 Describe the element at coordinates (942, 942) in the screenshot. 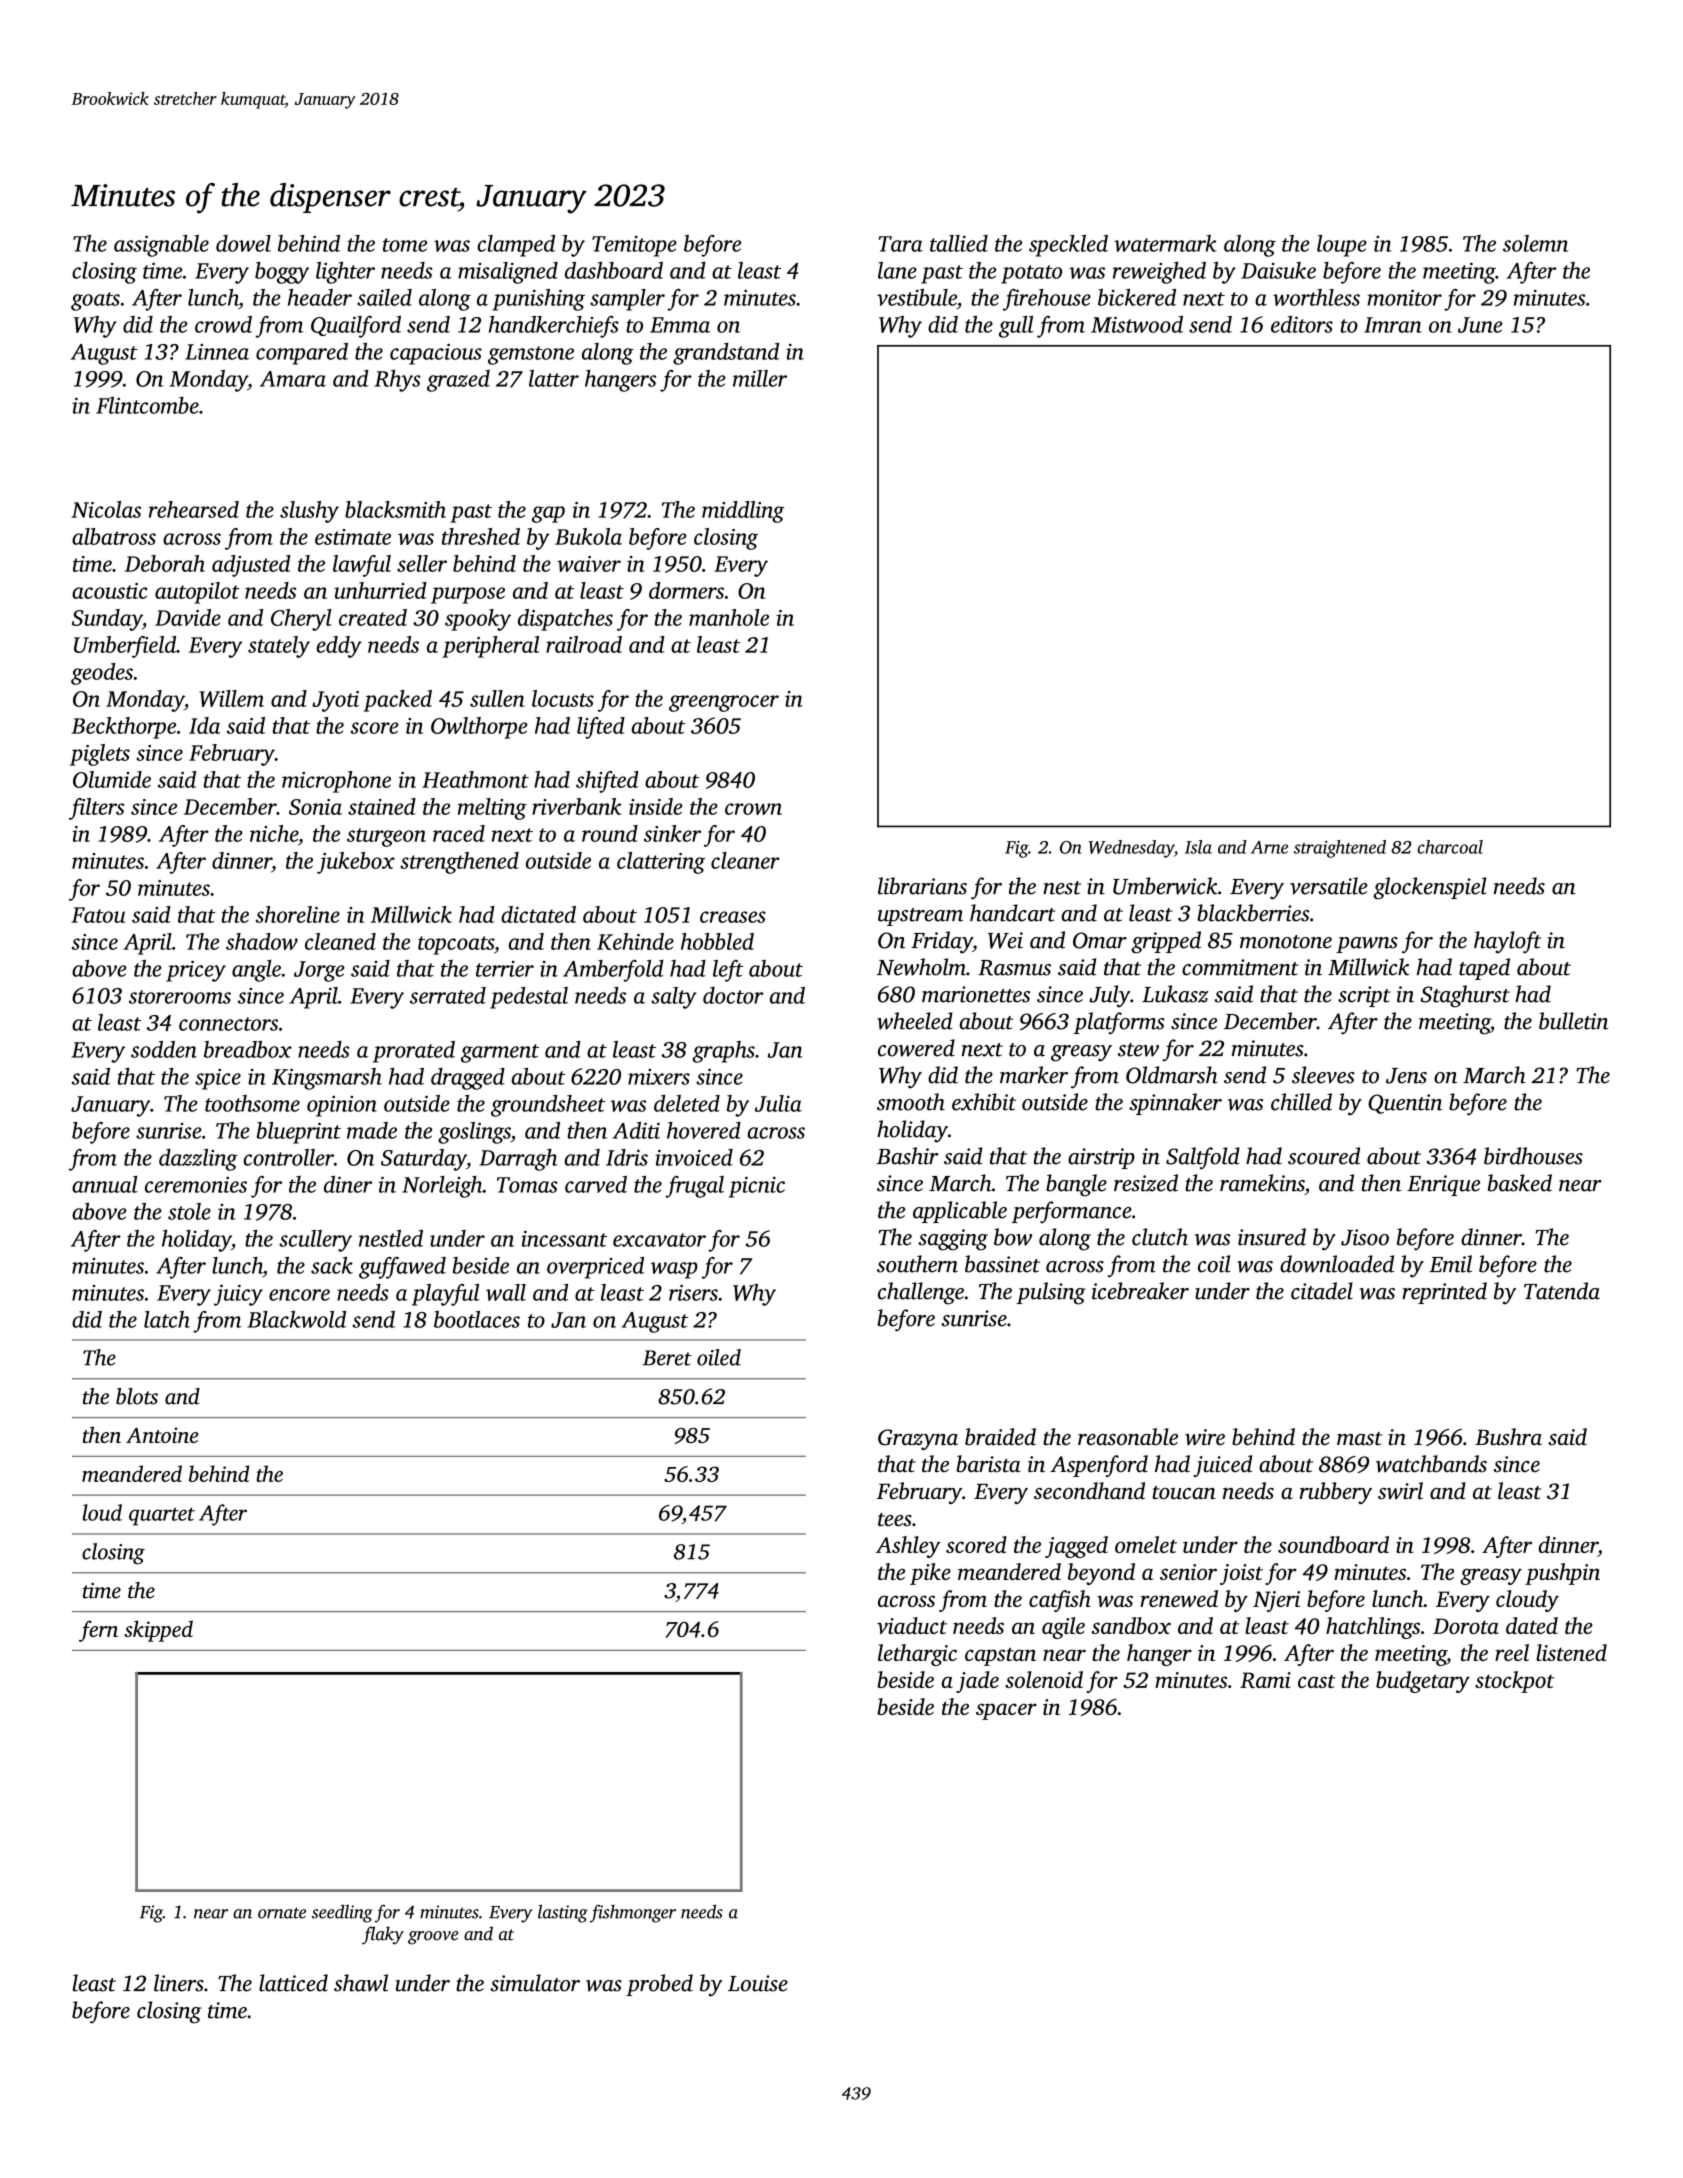

I see `Friday` at that location.
